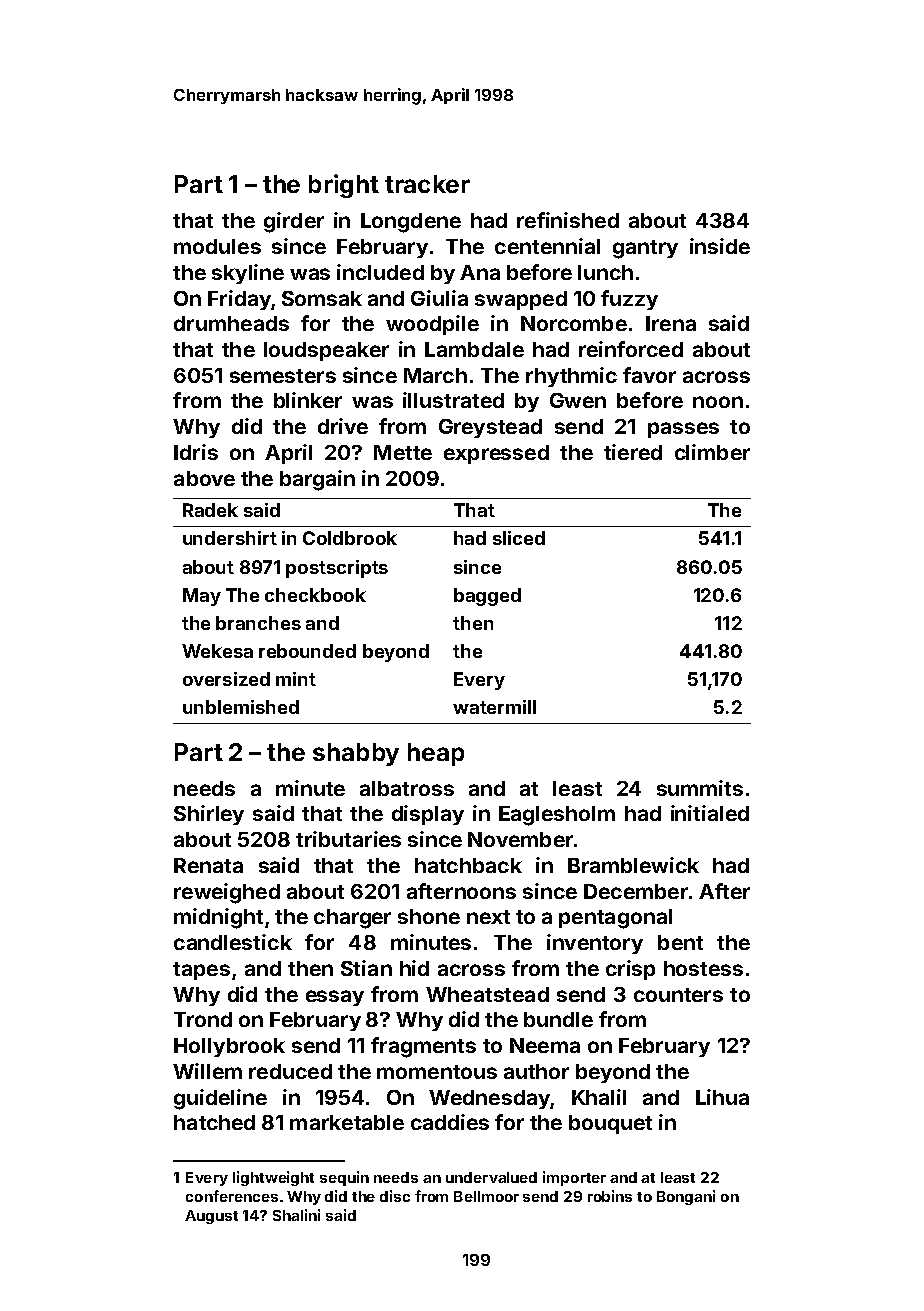  Describe the element at coordinates (480, 272) in the screenshot. I see `Ana` at that location.
